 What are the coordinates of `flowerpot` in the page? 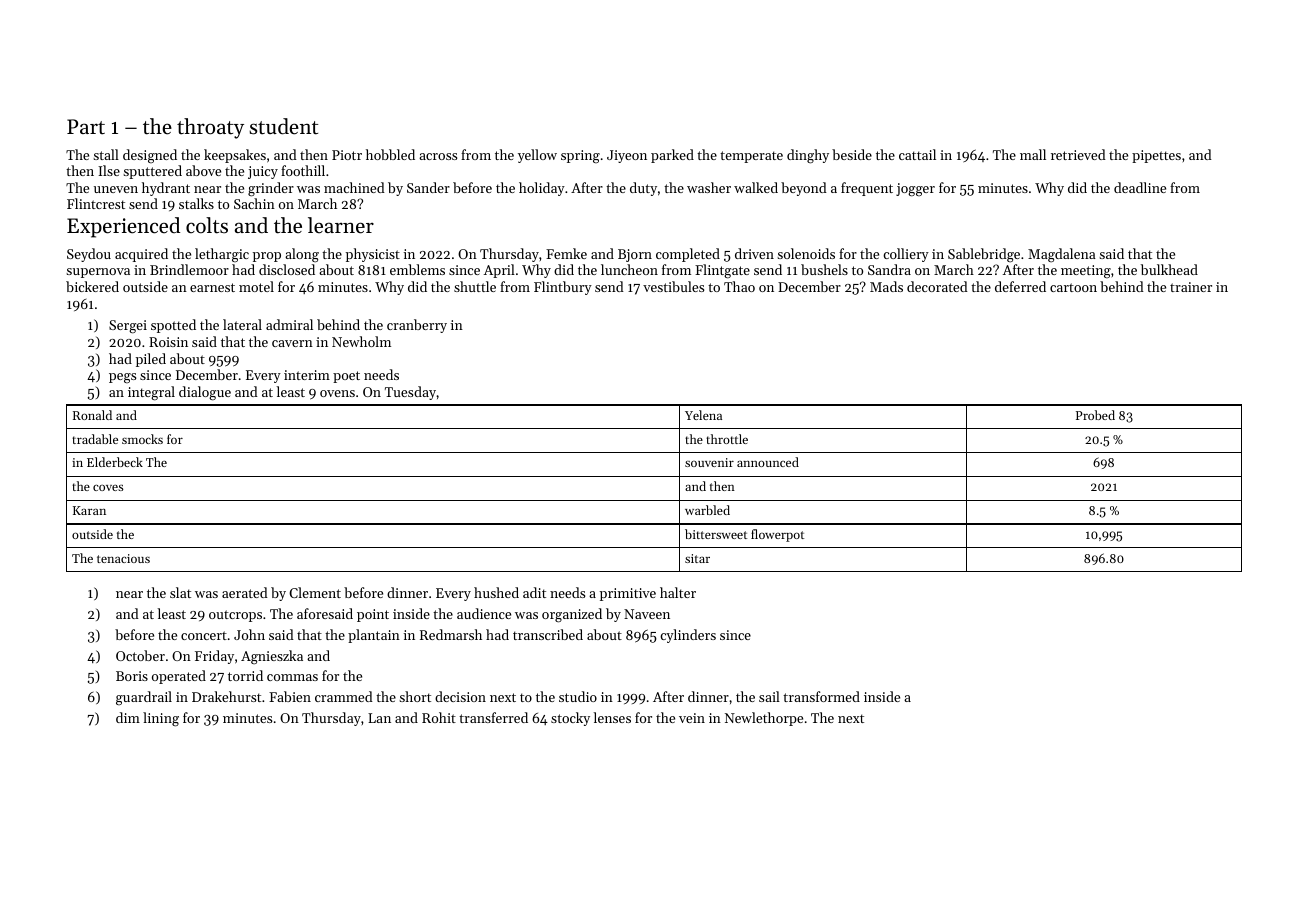 It's located at (777, 535).
